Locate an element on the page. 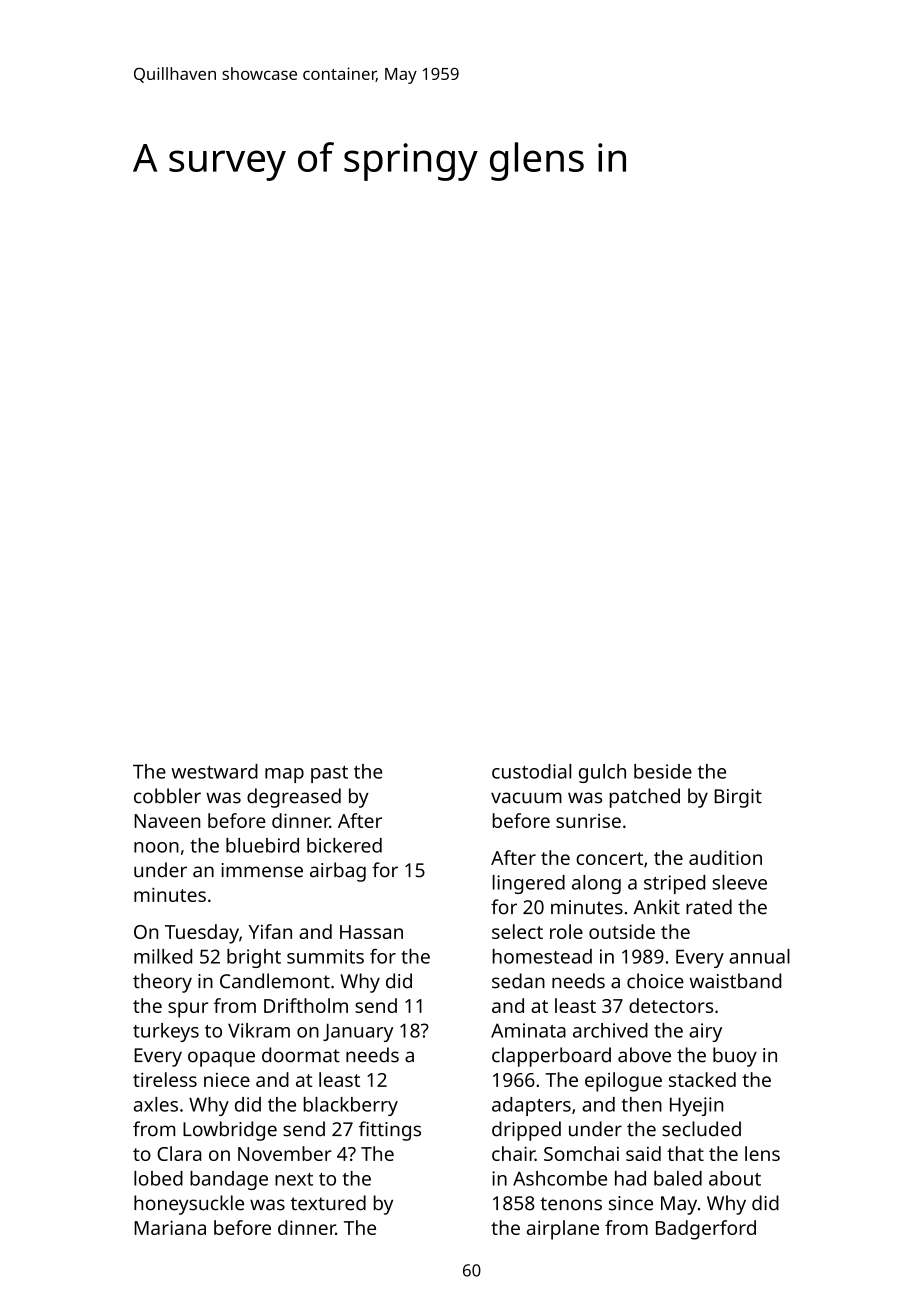 The height and width of the image is (1311, 924). airplane is located at coordinates (563, 1230).
